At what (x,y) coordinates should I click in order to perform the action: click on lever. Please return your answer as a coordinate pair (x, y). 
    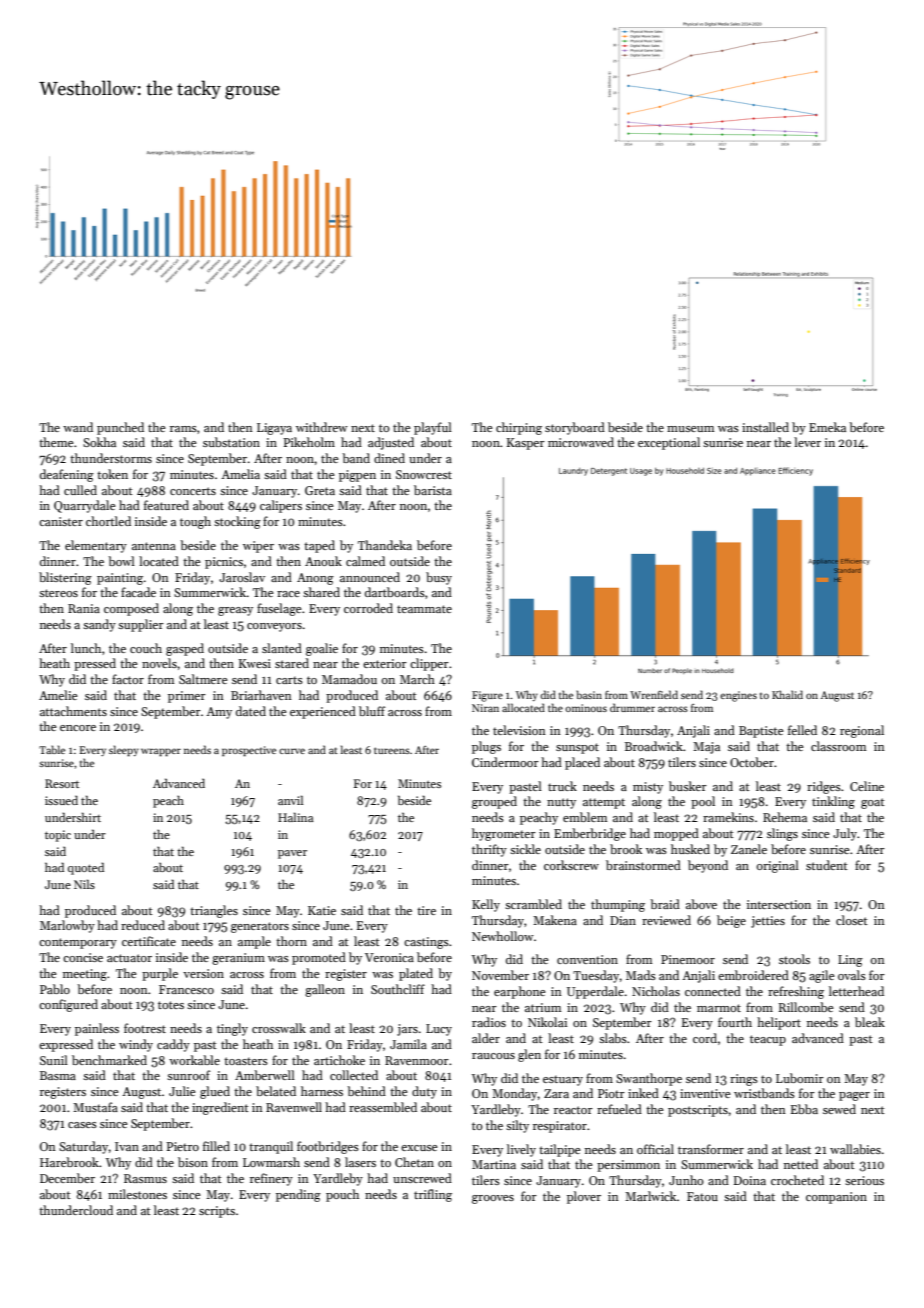
    Looking at the image, I should click on (807, 442).
